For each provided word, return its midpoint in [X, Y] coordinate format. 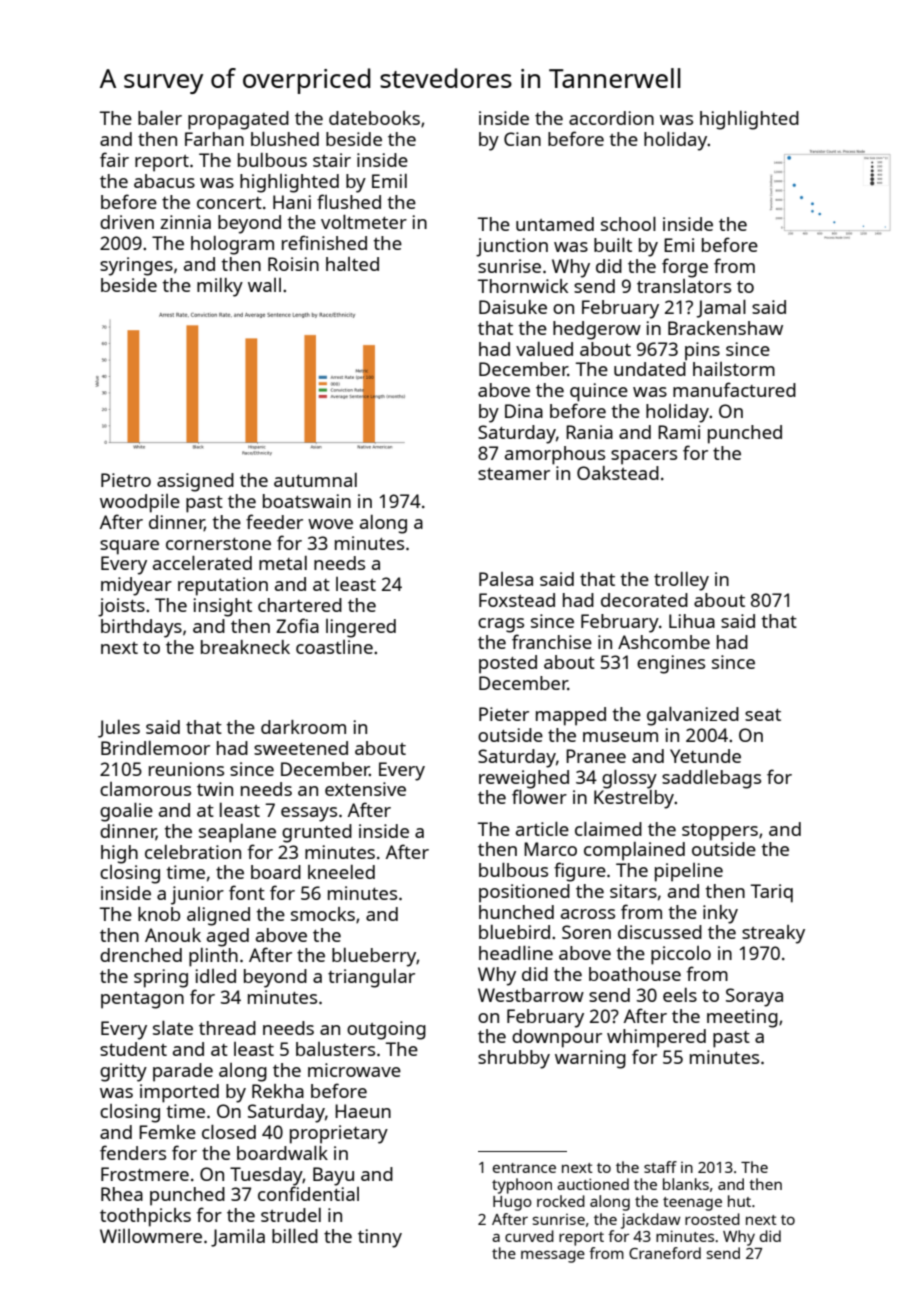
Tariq [772, 893]
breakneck [245, 647]
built [613, 245]
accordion [611, 118]
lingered [361, 628]
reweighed [524, 779]
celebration [193, 852]
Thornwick [523, 286]
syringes [136, 266]
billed [295, 1236]
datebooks [374, 118]
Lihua [692, 621]
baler [160, 118]
